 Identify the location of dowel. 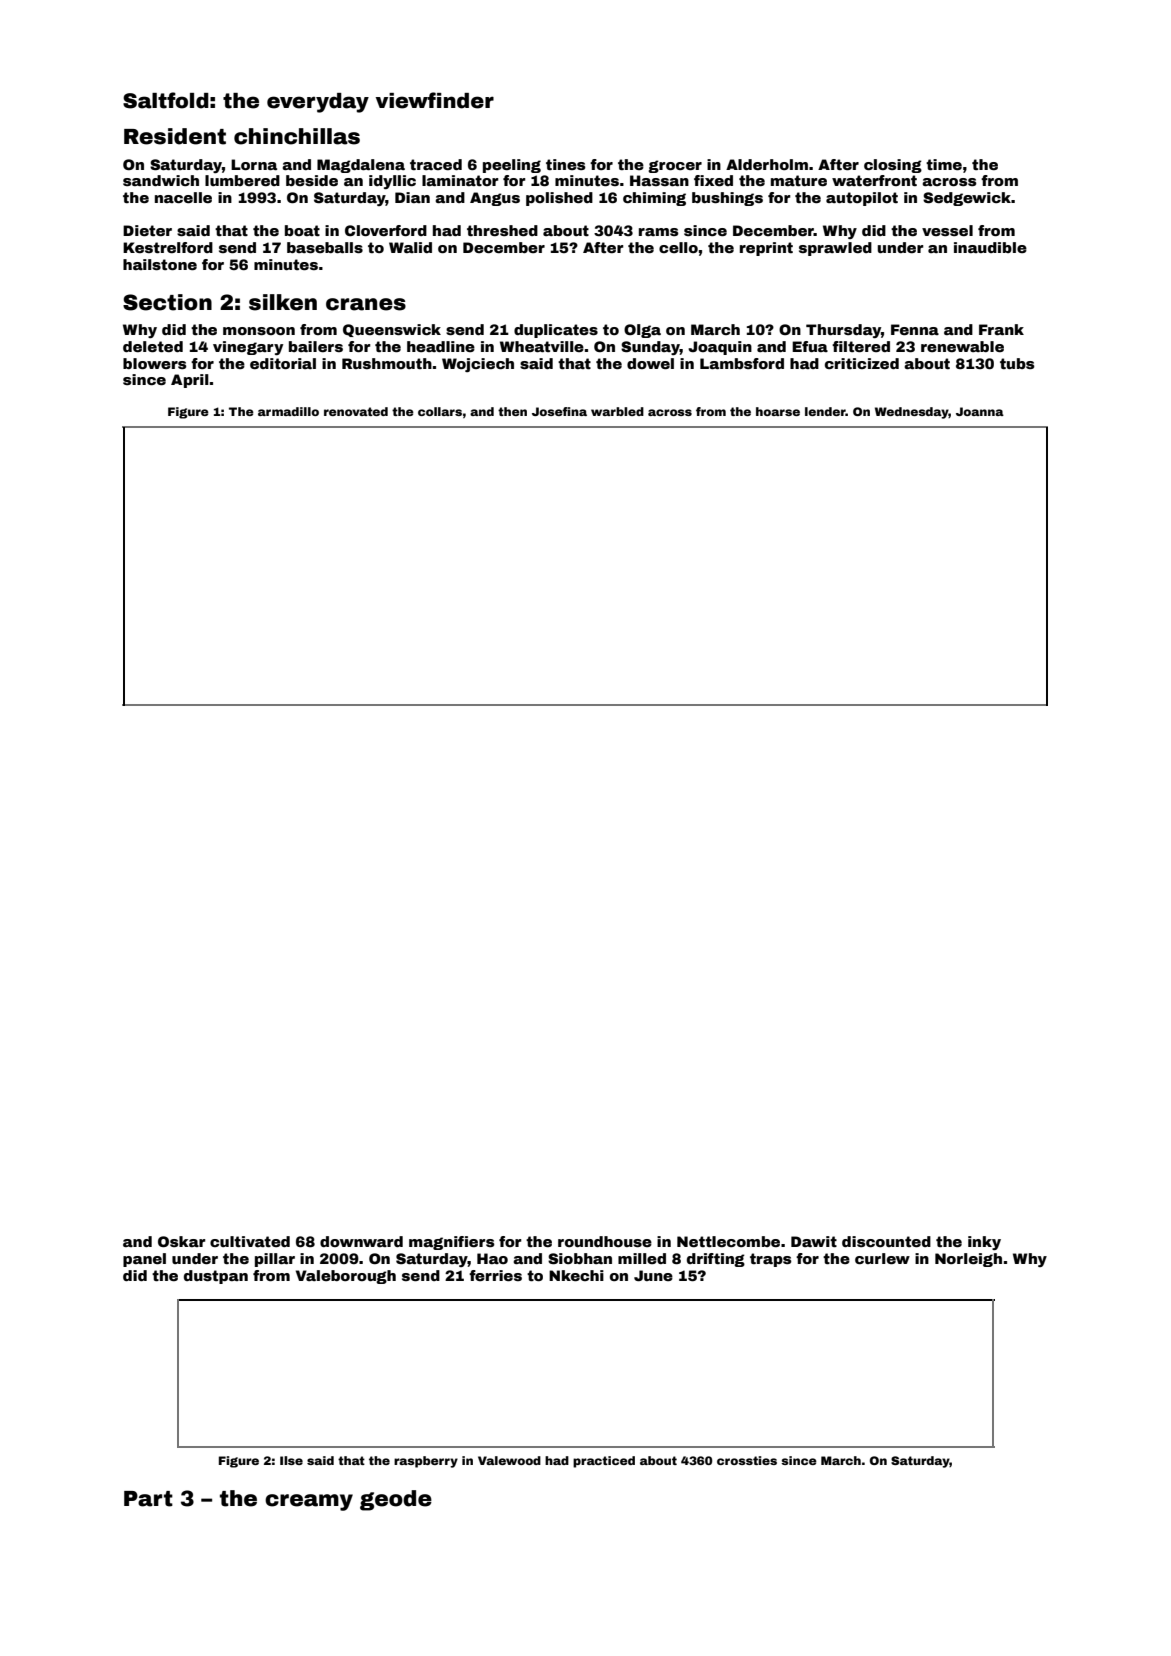
(650, 363).
